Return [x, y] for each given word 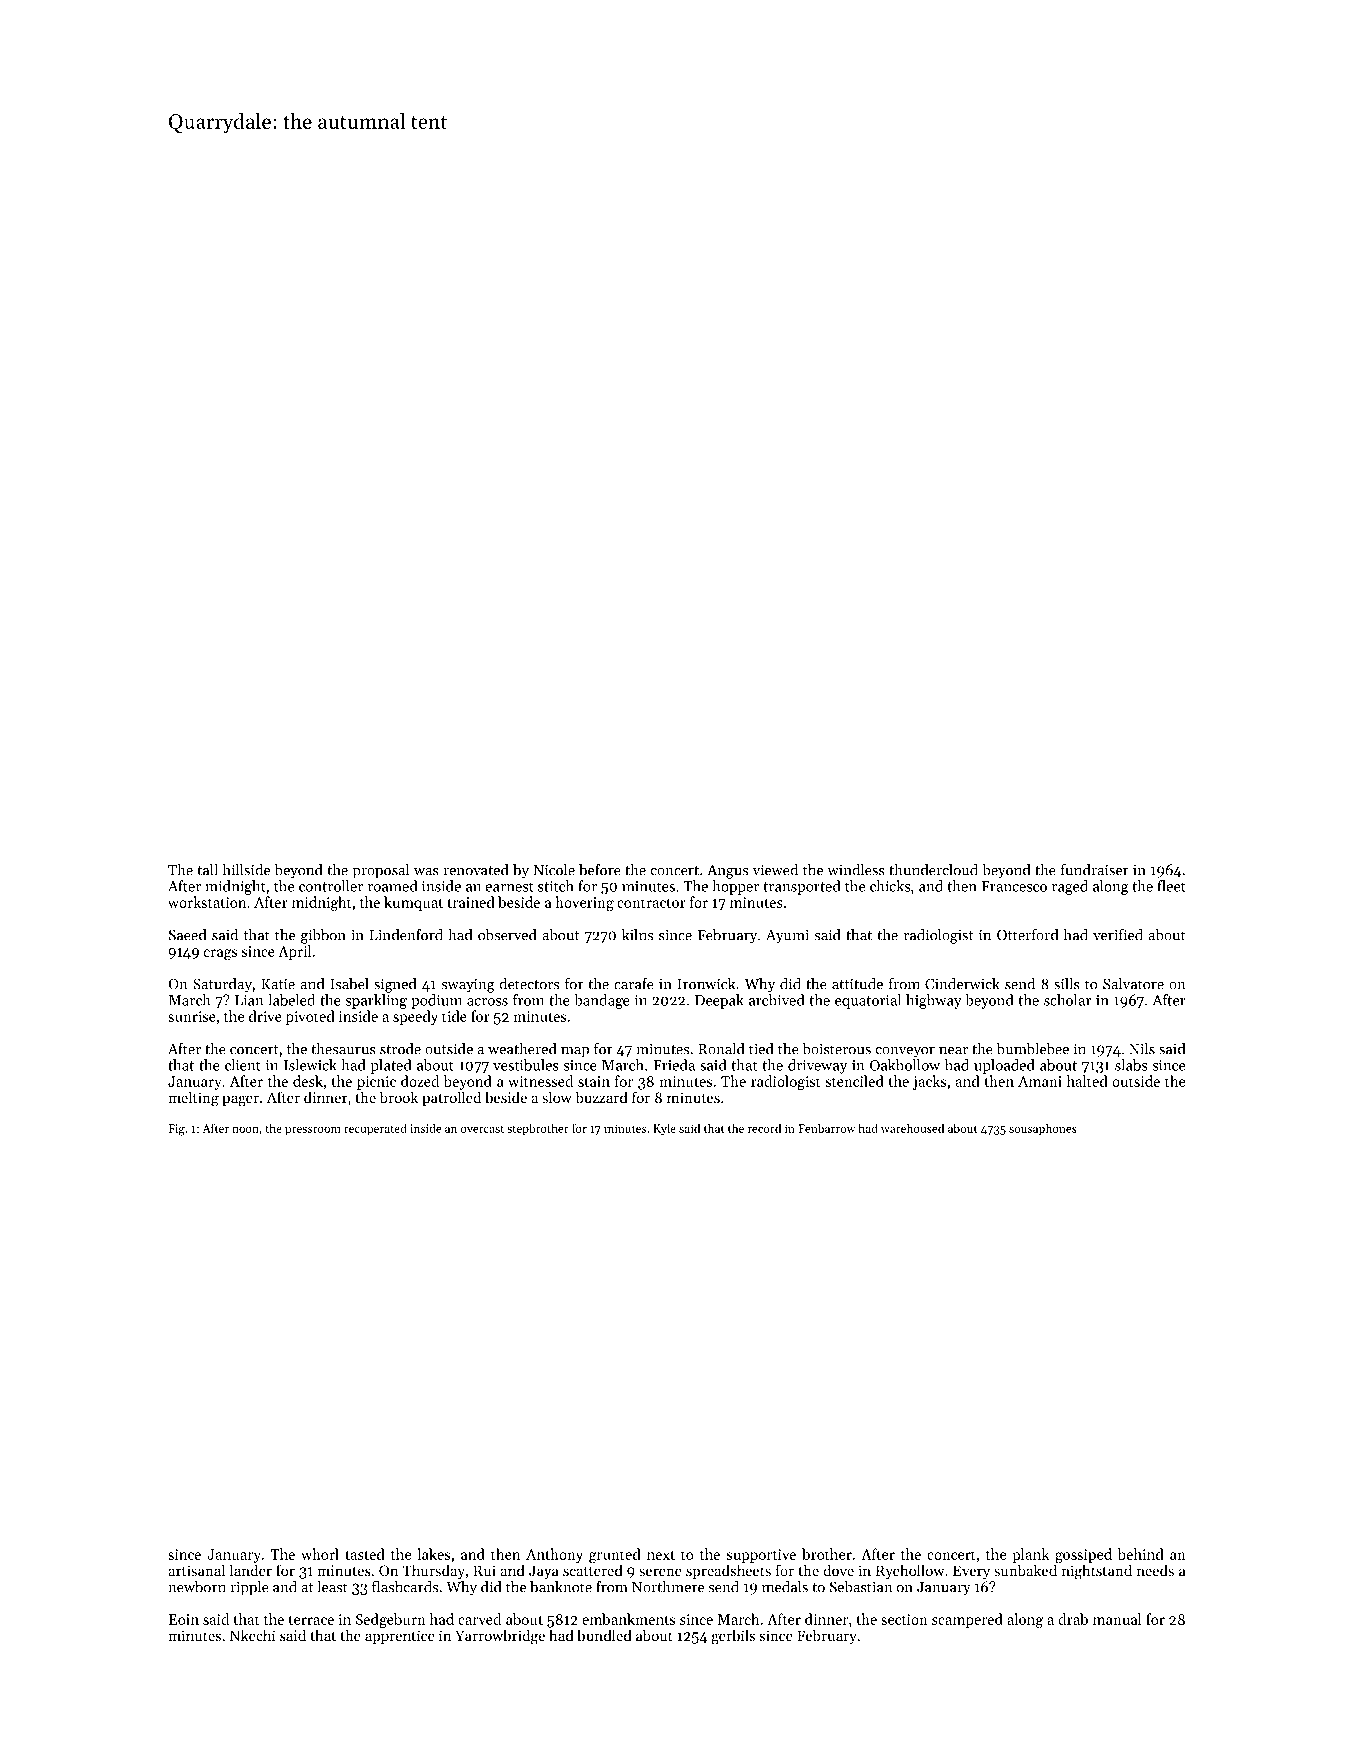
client [243, 1065]
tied [761, 1049]
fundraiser [1095, 870]
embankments [628, 1619]
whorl [320, 1554]
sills [1067, 984]
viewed [775, 870]
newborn [197, 1587]
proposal [381, 871]
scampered [967, 1620]
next [661, 1555]
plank [1030, 1555]
